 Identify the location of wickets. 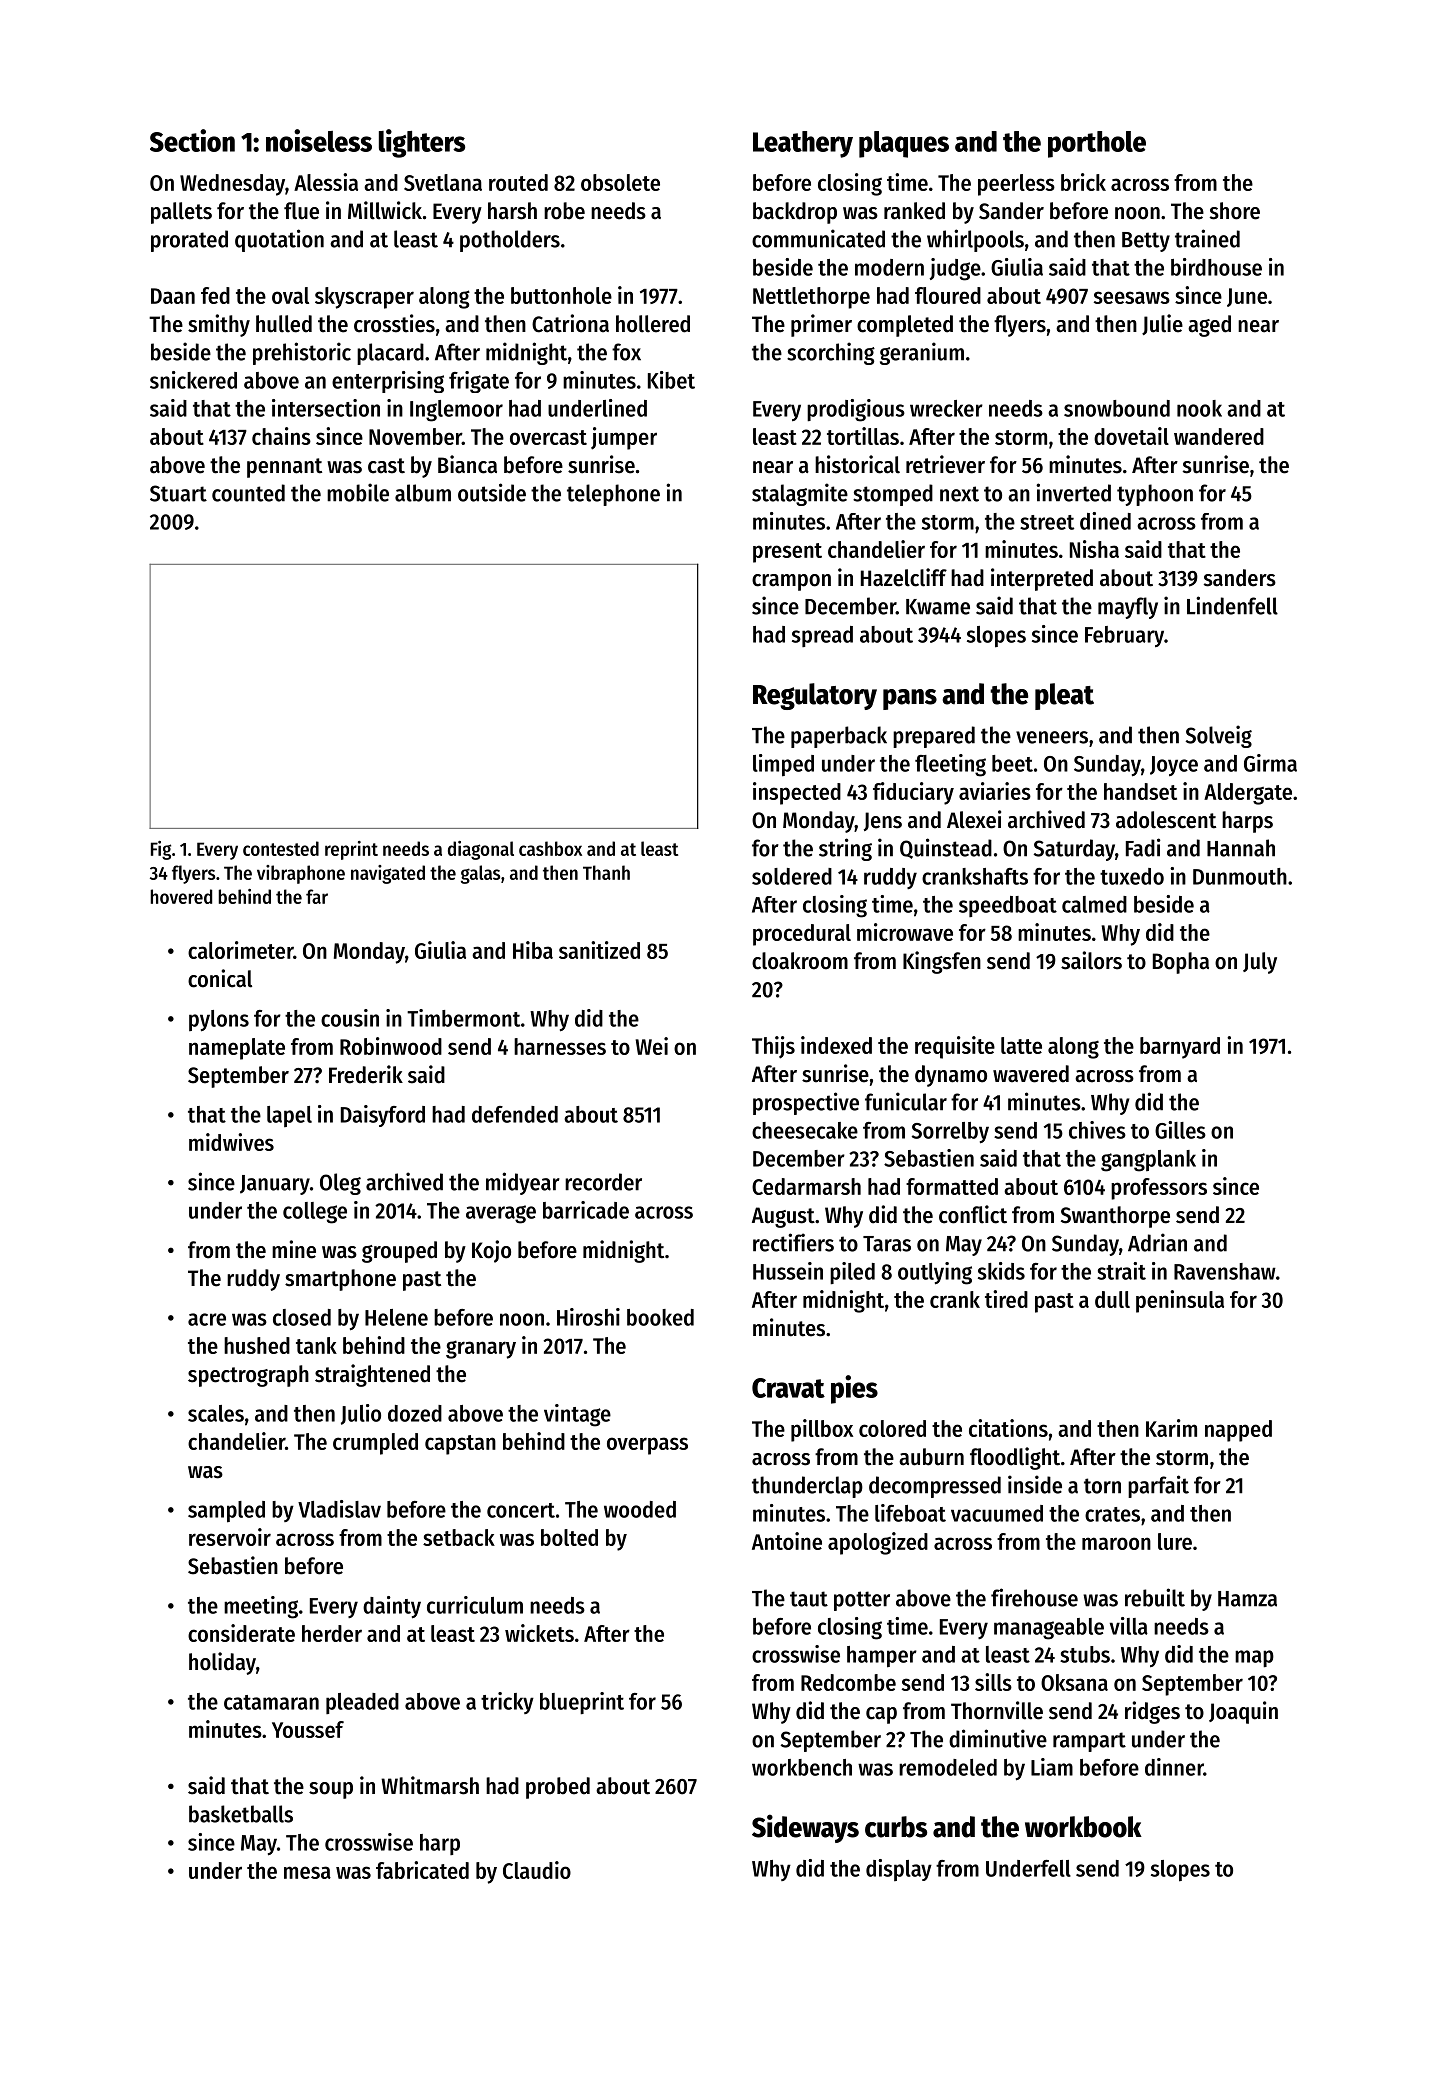
(539, 1633).
